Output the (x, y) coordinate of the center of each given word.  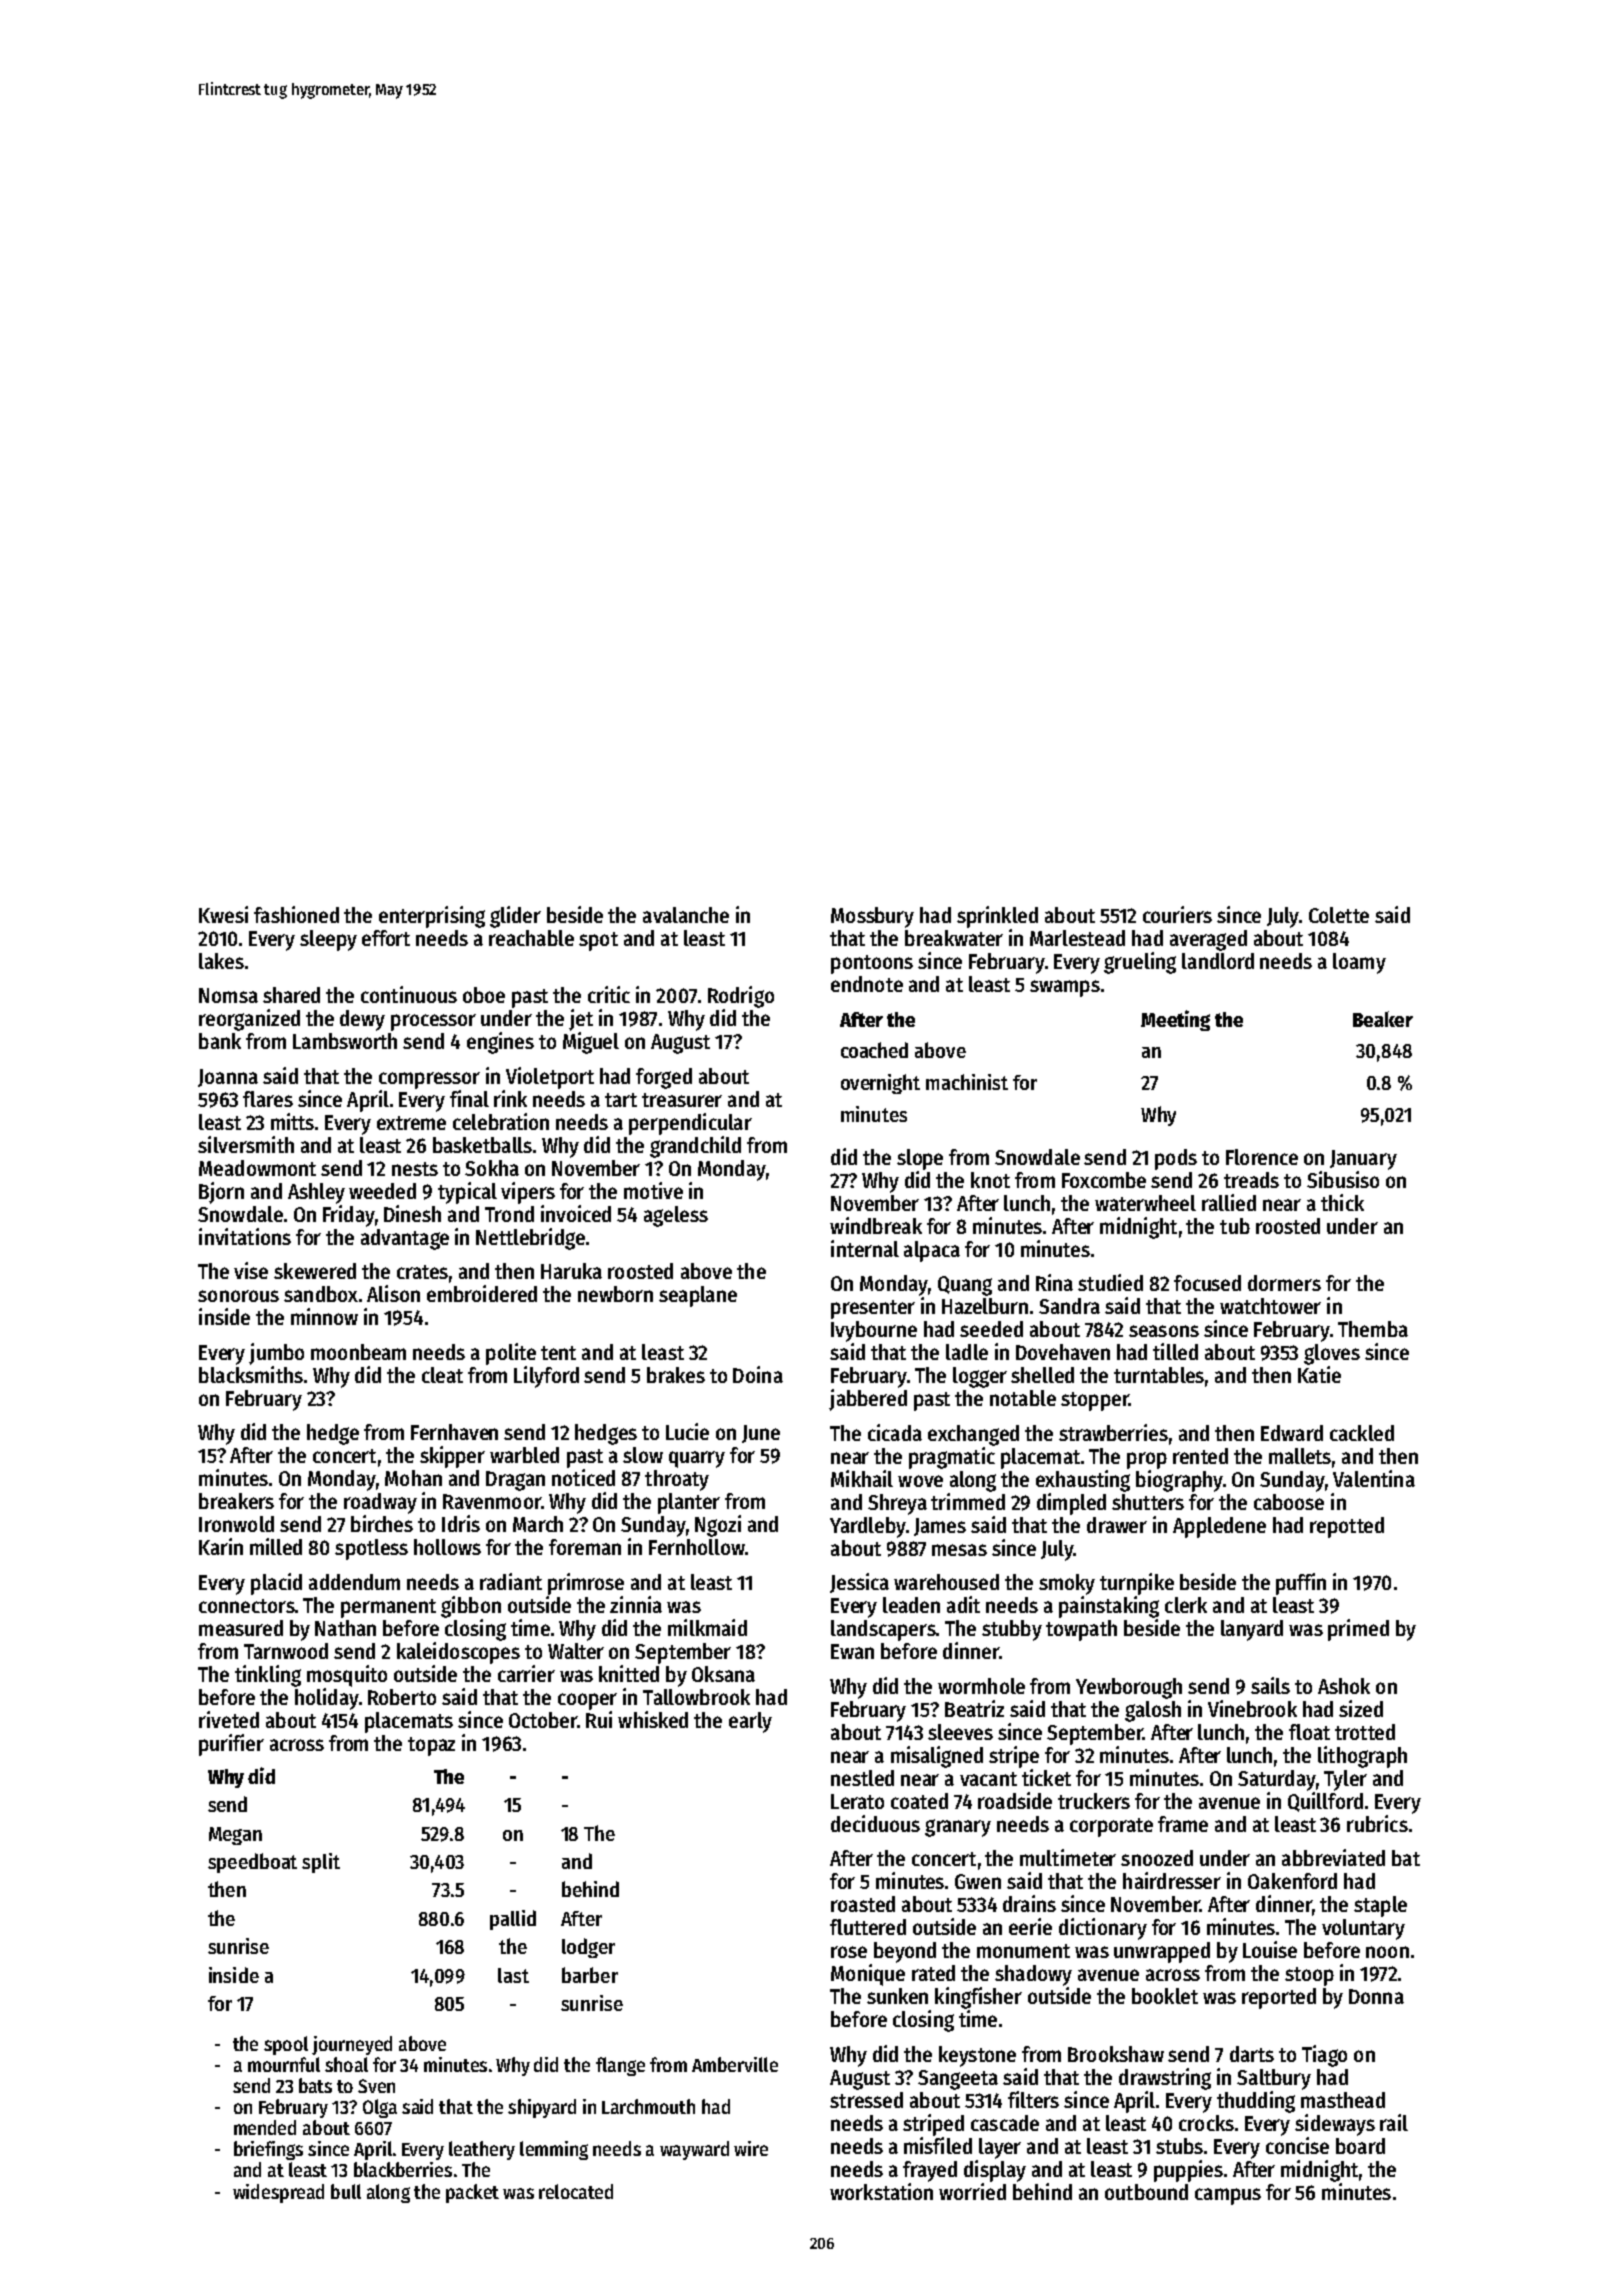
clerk (1186, 1605)
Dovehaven (1063, 1352)
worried (972, 2191)
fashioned (296, 914)
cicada (895, 1432)
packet (472, 2193)
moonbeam (358, 1352)
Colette (1339, 915)
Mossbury (872, 917)
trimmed (968, 1501)
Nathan (345, 1628)
